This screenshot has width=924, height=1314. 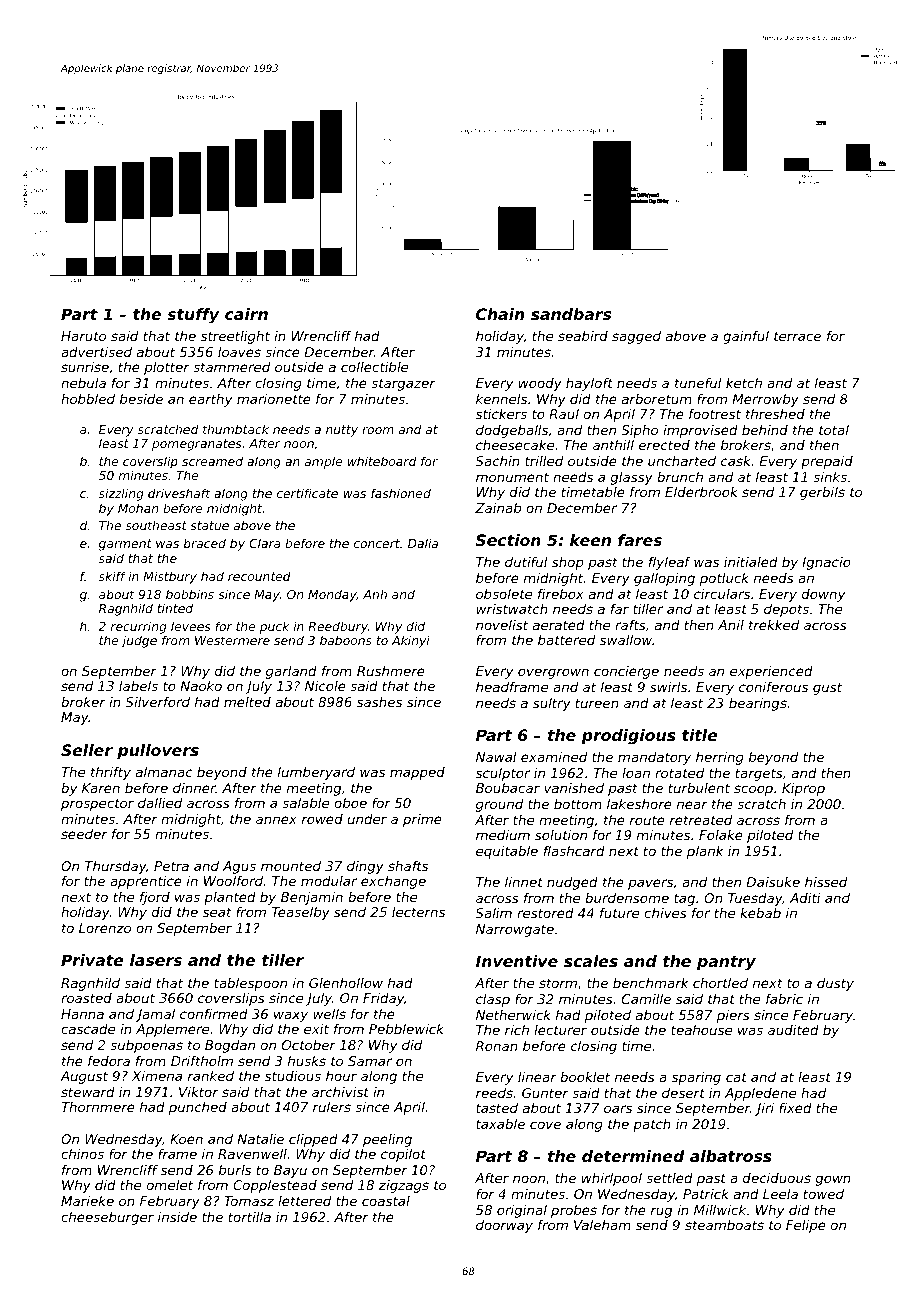 I want to click on bearings, so click(x=758, y=704).
